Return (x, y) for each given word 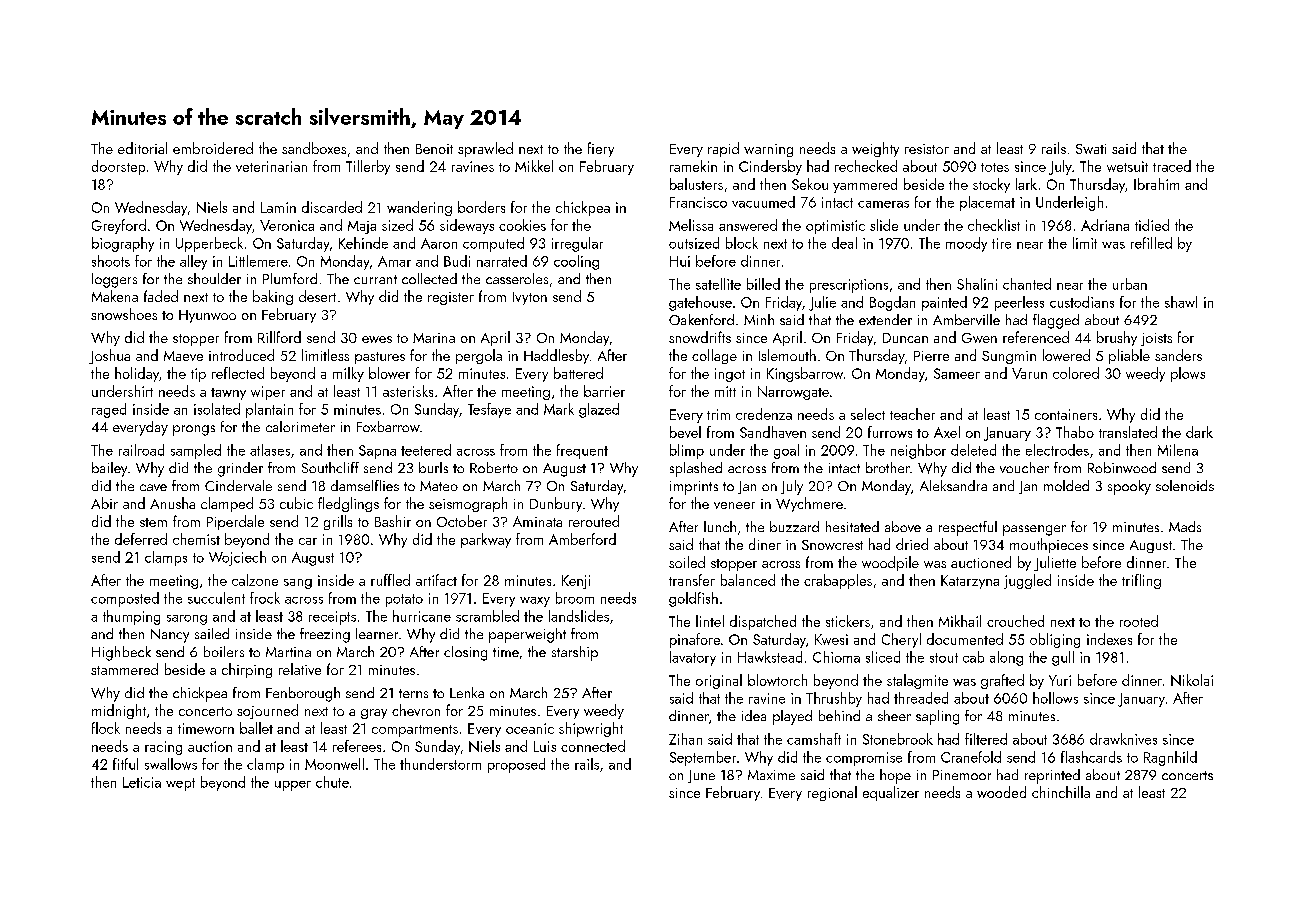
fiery (601, 149)
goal (786, 451)
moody (966, 244)
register (451, 298)
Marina (434, 338)
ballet (256, 728)
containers (1066, 414)
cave (153, 487)
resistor (927, 149)
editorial (142, 148)
